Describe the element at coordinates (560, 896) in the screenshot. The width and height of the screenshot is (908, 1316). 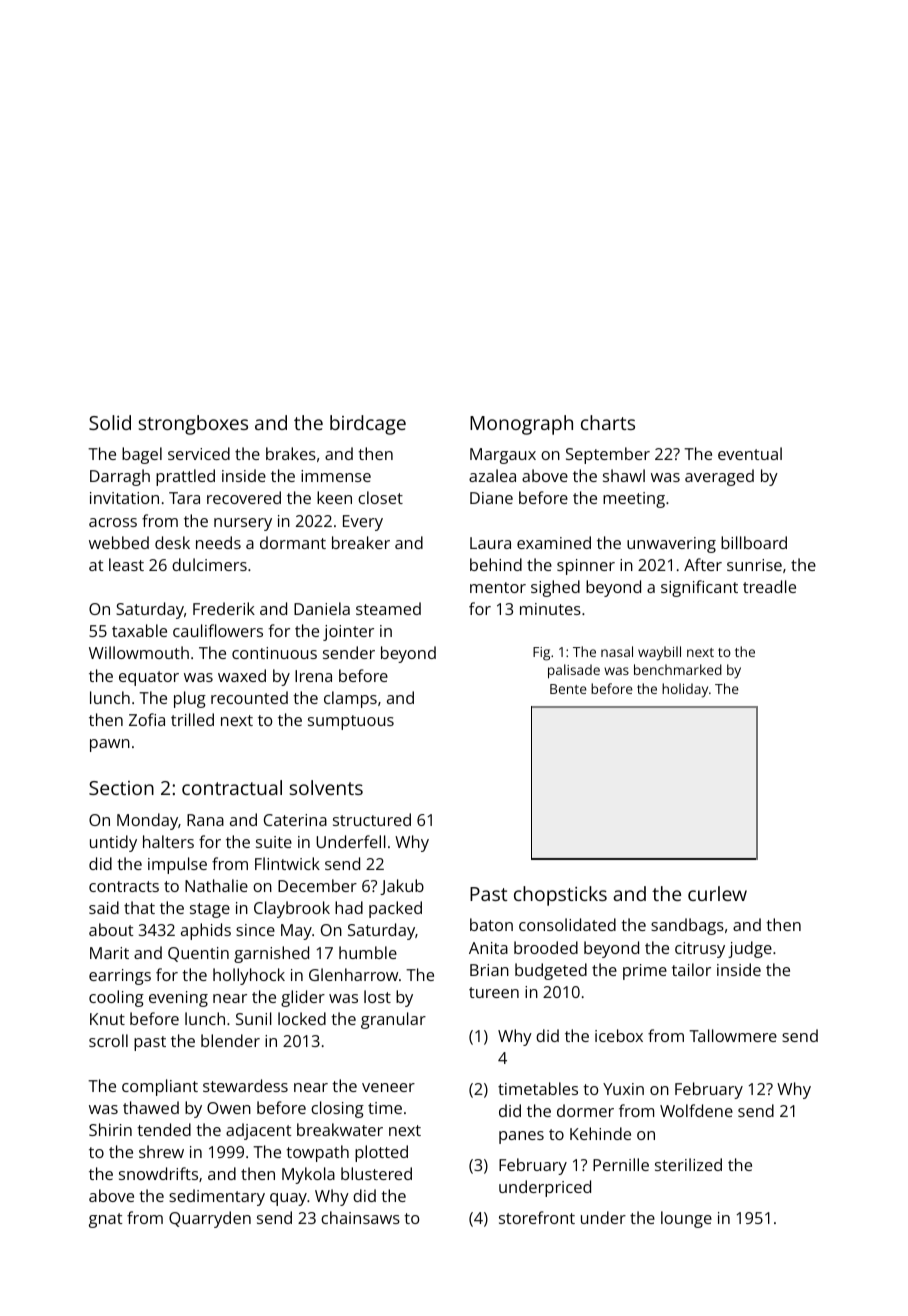
I see `chopsticks` at that location.
